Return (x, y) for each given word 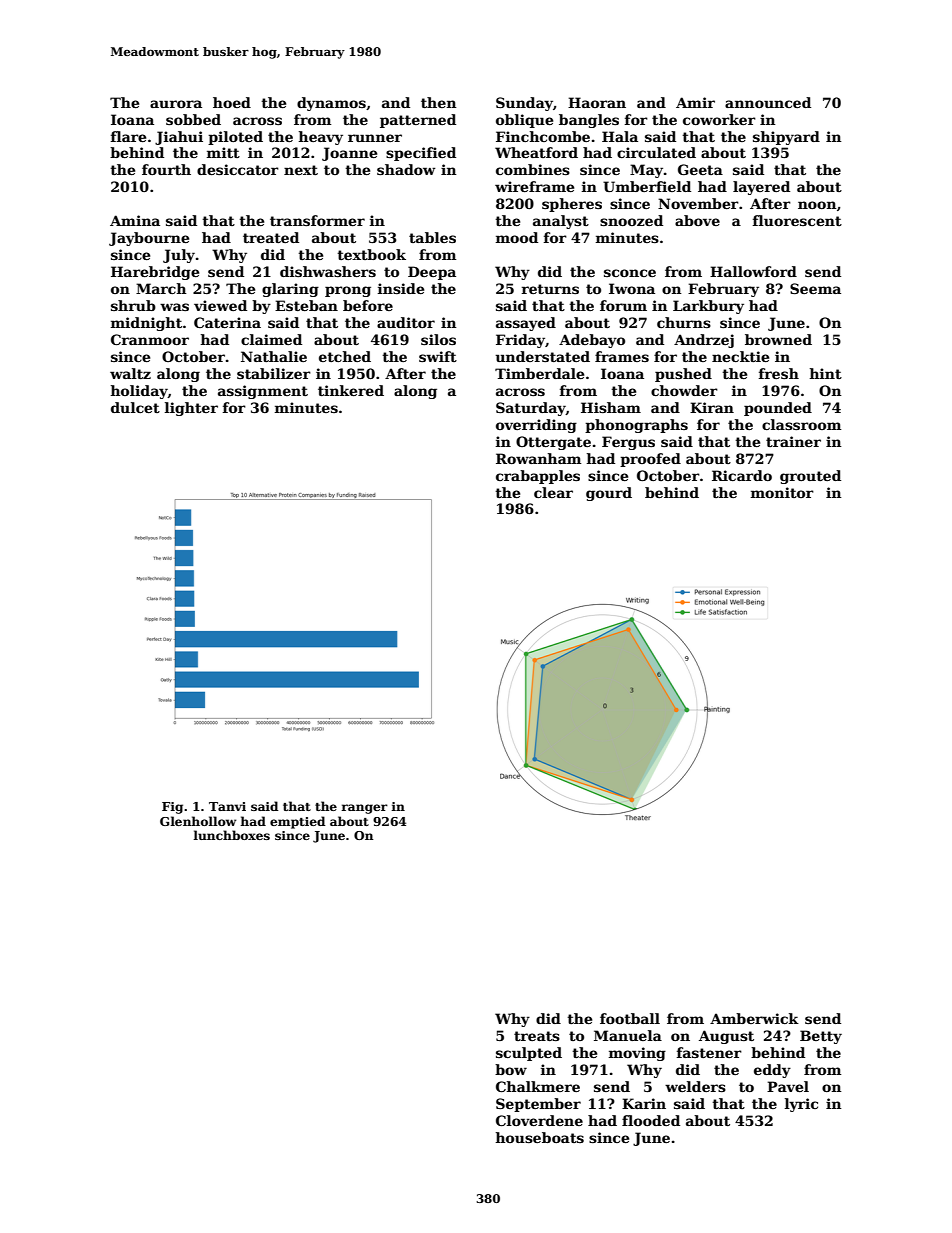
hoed (232, 102)
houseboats (540, 1137)
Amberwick (754, 1018)
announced (768, 102)
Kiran (712, 407)
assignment (263, 392)
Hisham (611, 407)
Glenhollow (198, 821)
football (630, 1018)
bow (511, 1069)
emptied (297, 822)
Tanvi (227, 806)
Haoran (597, 102)
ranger (365, 809)
